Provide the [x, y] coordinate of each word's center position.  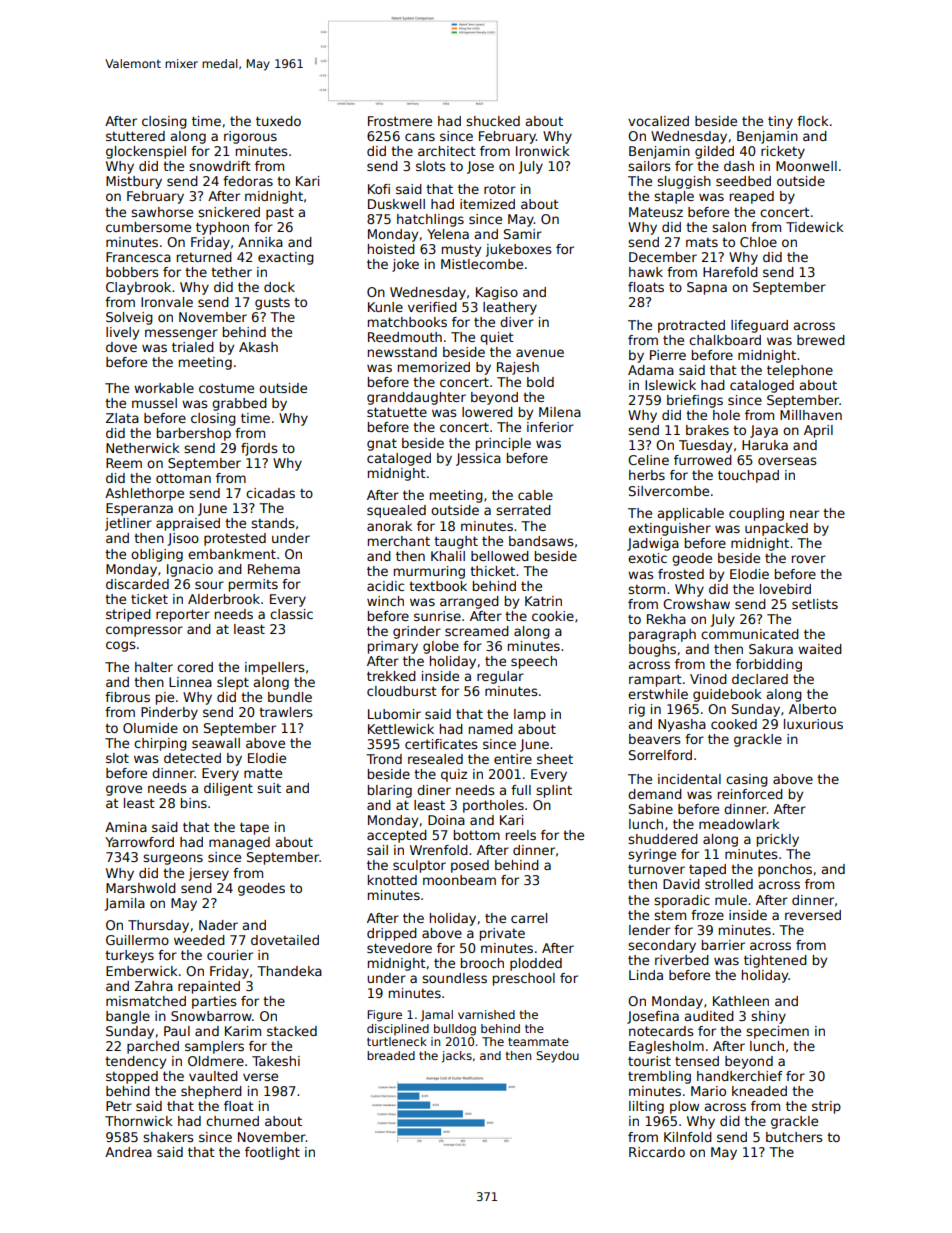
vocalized [658, 121]
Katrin [543, 601]
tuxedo [278, 121]
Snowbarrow [211, 1016]
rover [809, 559]
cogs [121, 646]
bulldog [455, 1030]
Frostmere [400, 121]
